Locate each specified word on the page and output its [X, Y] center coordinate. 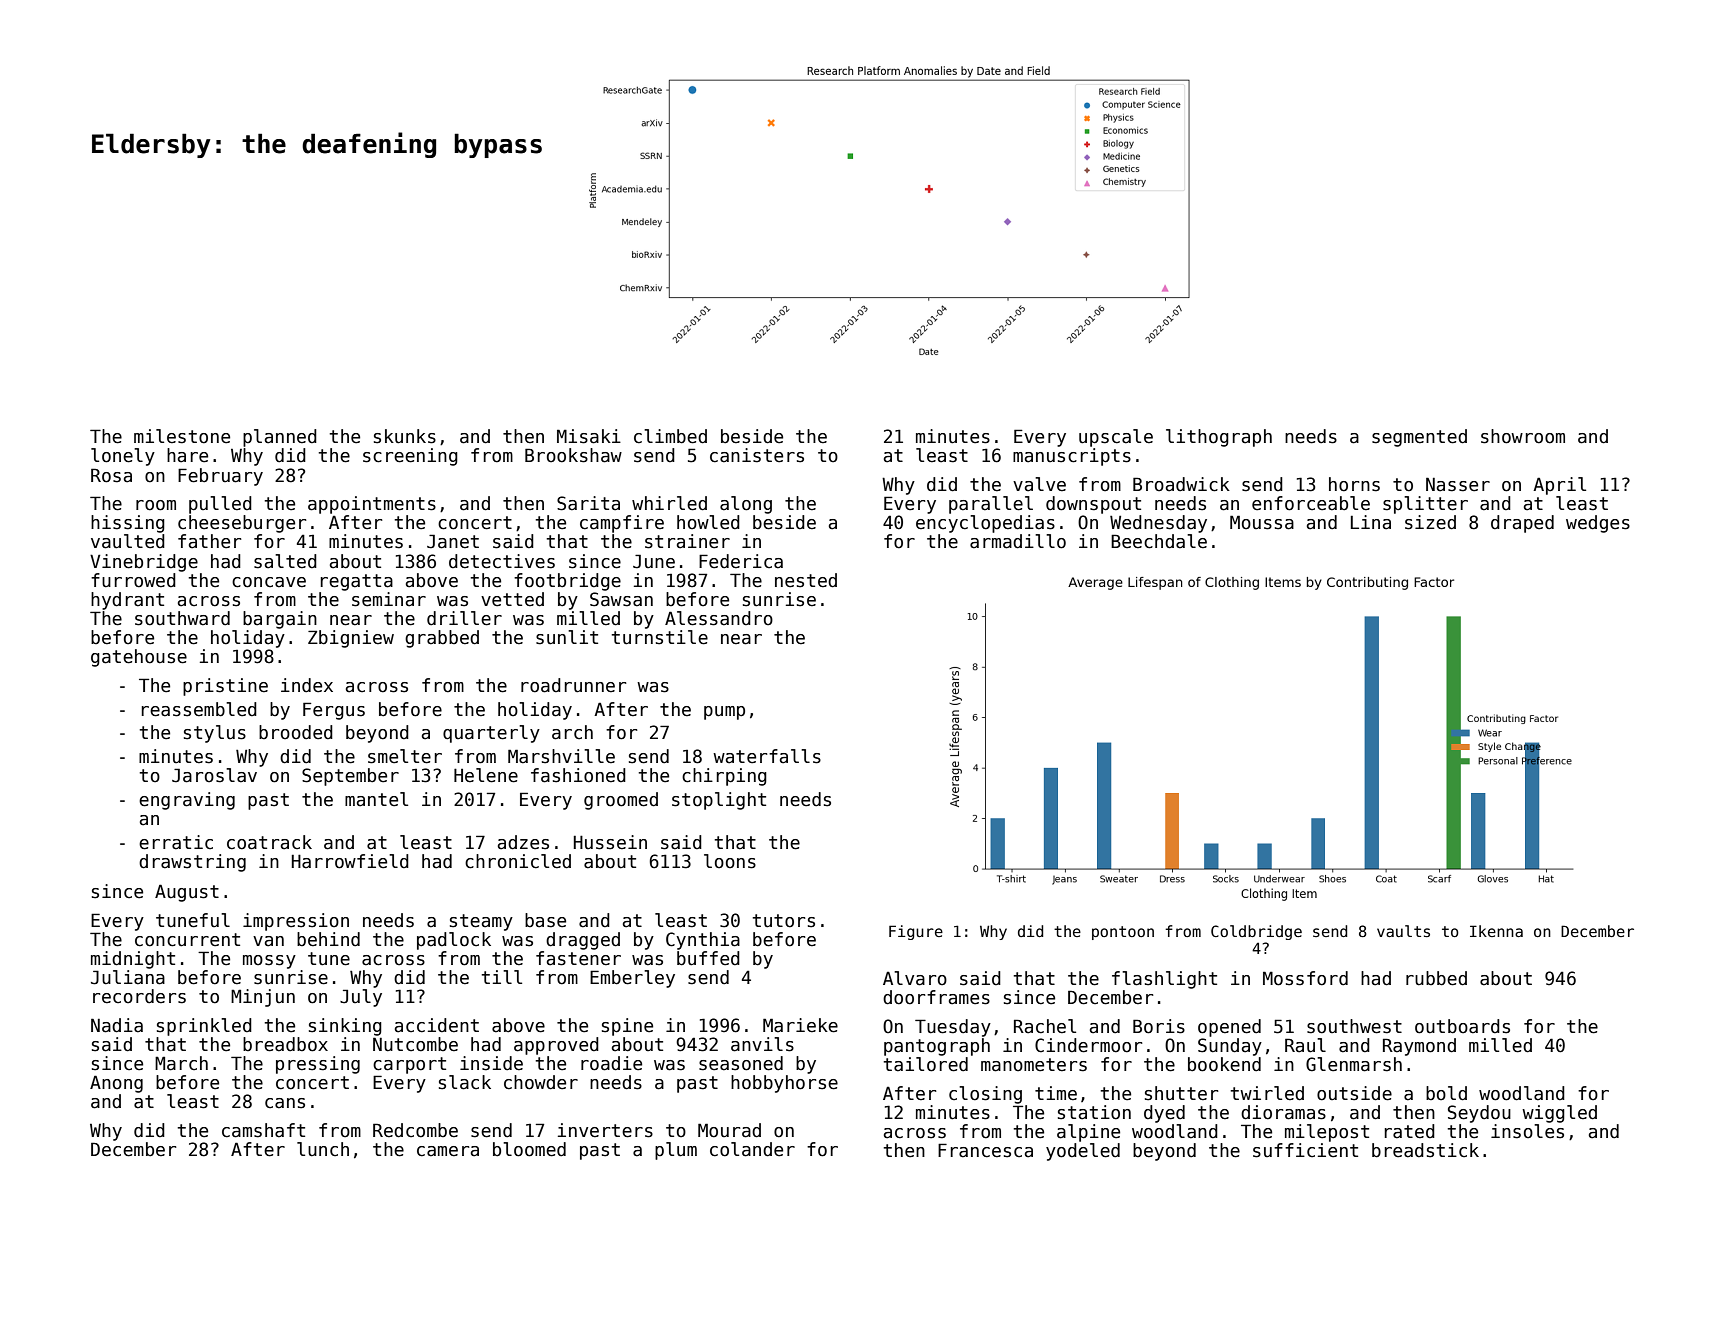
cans [285, 1103]
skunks [405, 436]
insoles [1527, 1131]
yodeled [1083, 1152]
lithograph [1219, 438]
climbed [670, 436]
